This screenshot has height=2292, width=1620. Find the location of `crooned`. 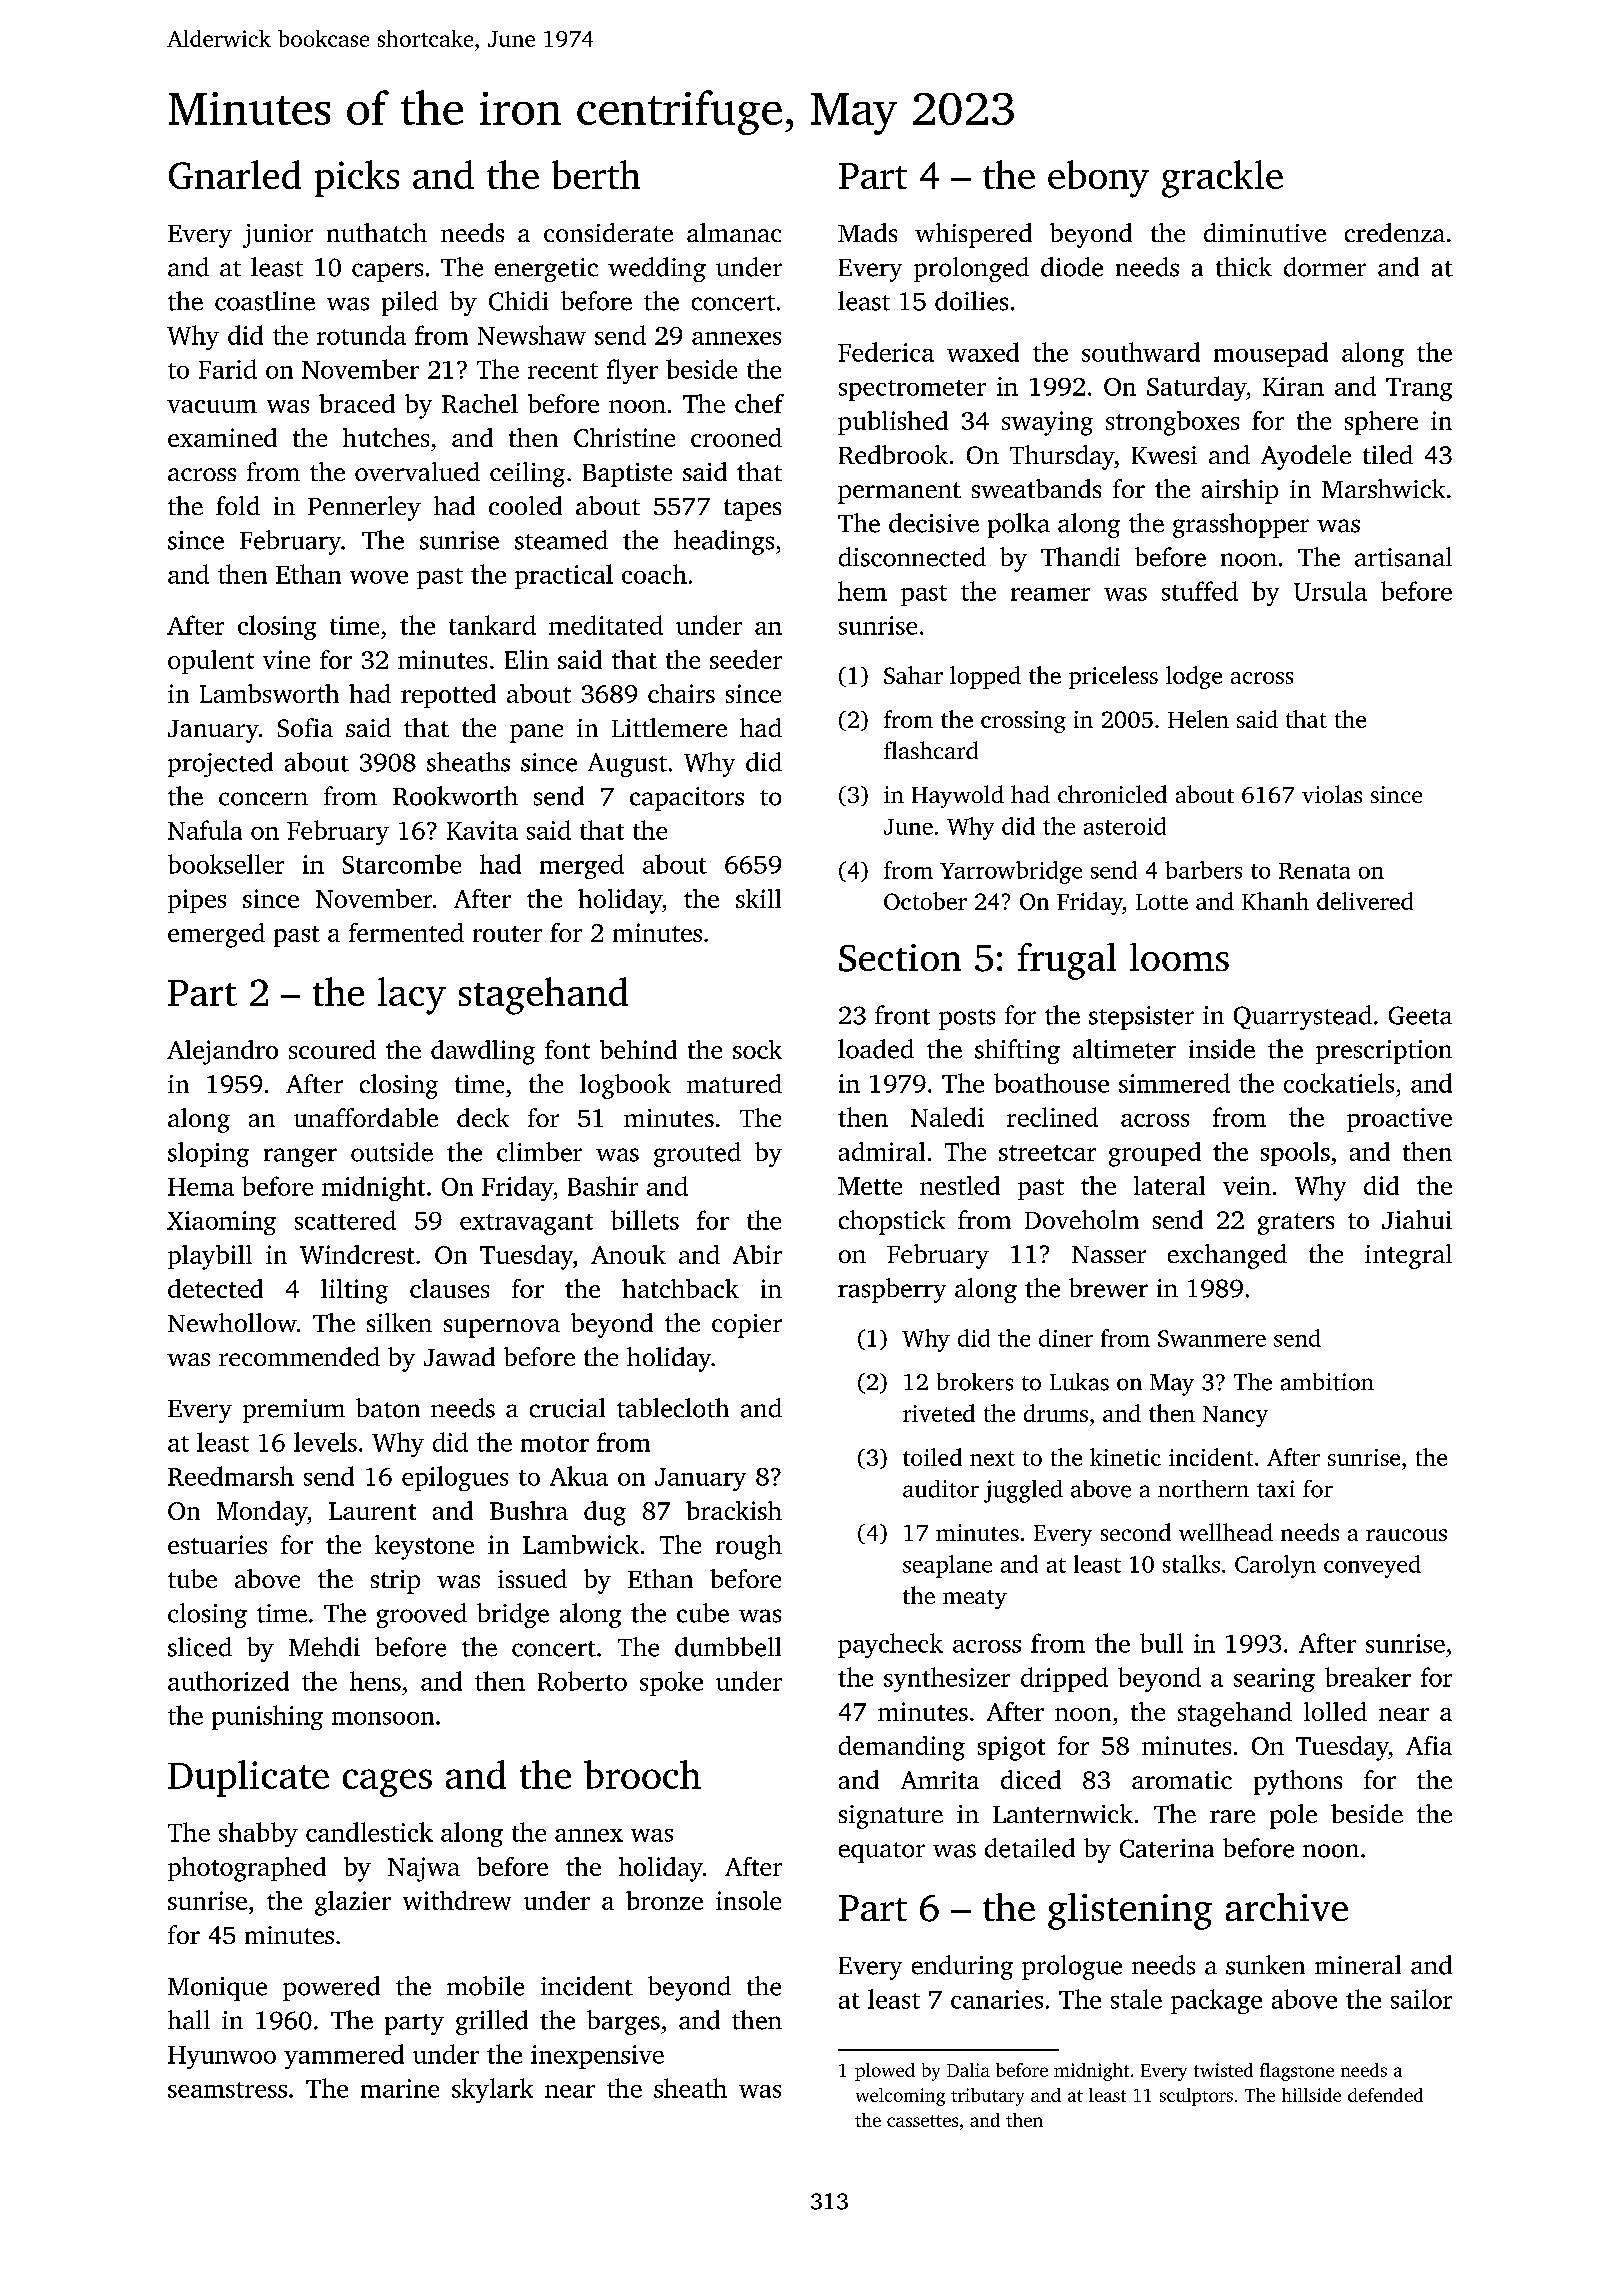

crooned is located at coordinates (736, 437).
